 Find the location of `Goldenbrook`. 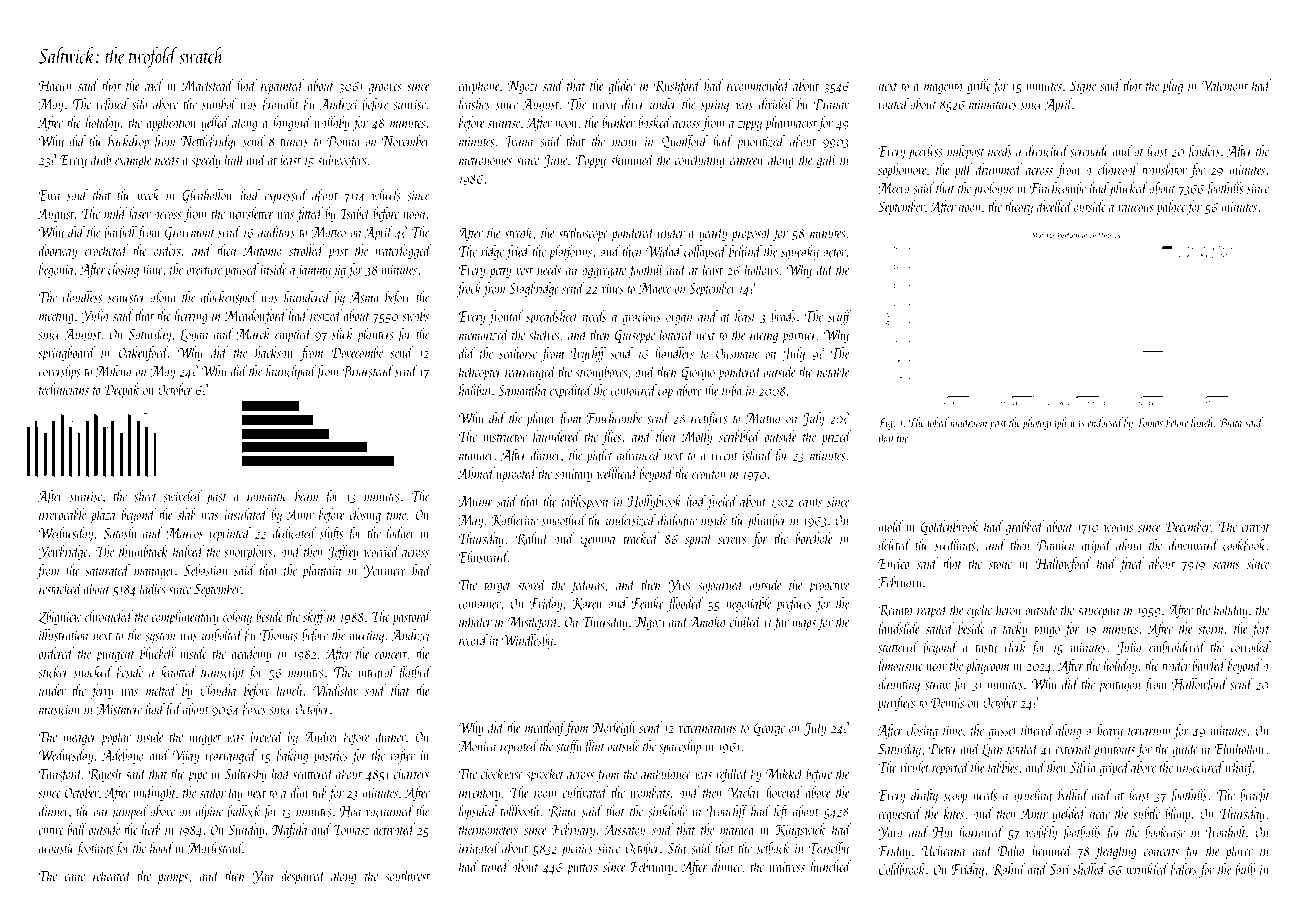

Goldenbrook is located at coordinates (950, 527).
